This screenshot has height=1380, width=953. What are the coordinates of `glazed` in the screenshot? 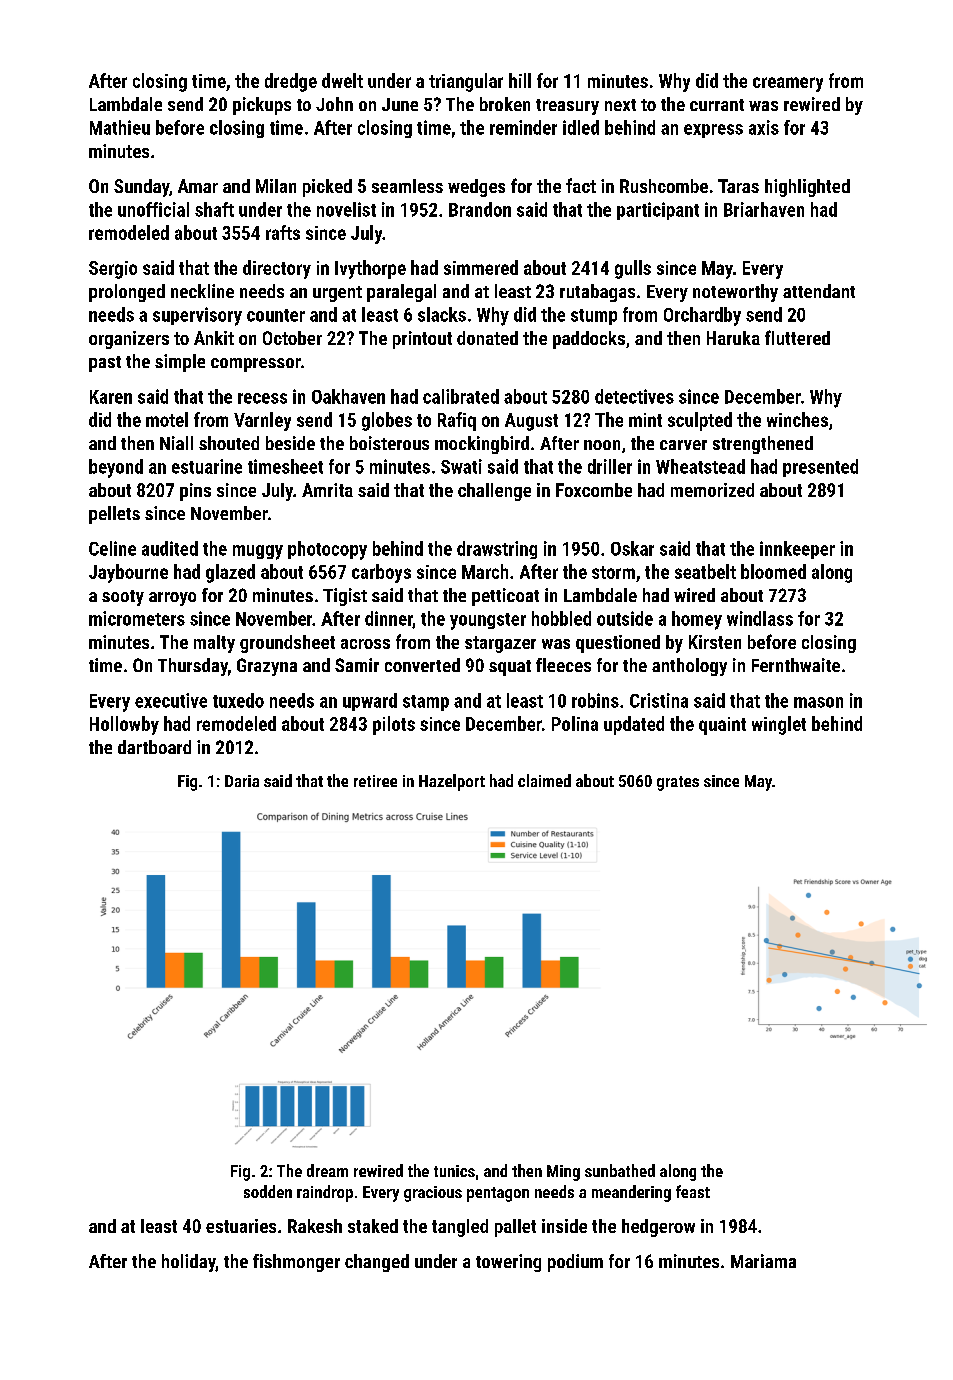 It's located at (230, 573).
